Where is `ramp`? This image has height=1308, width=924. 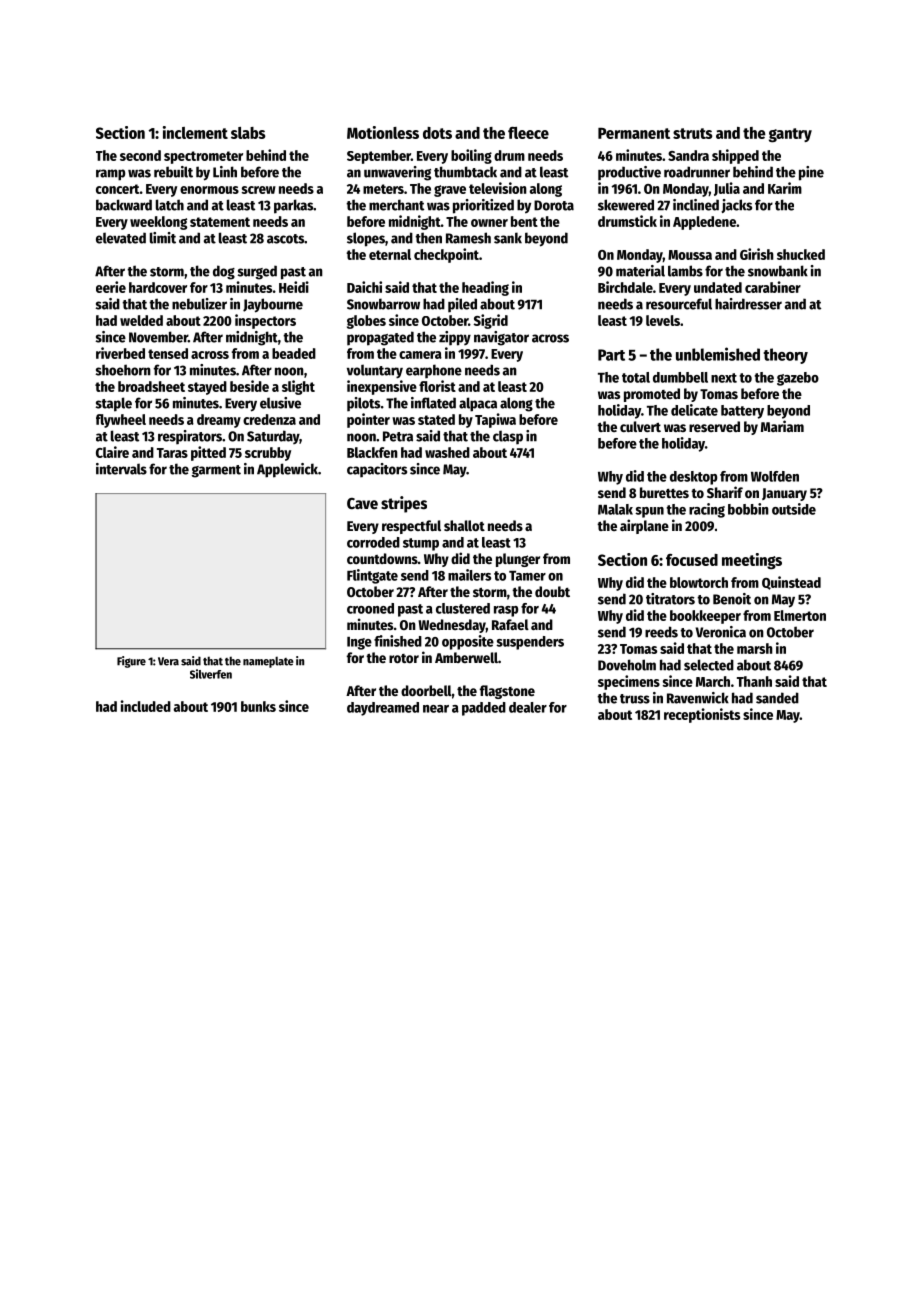 ramp is located at coordinates (110, 175).
